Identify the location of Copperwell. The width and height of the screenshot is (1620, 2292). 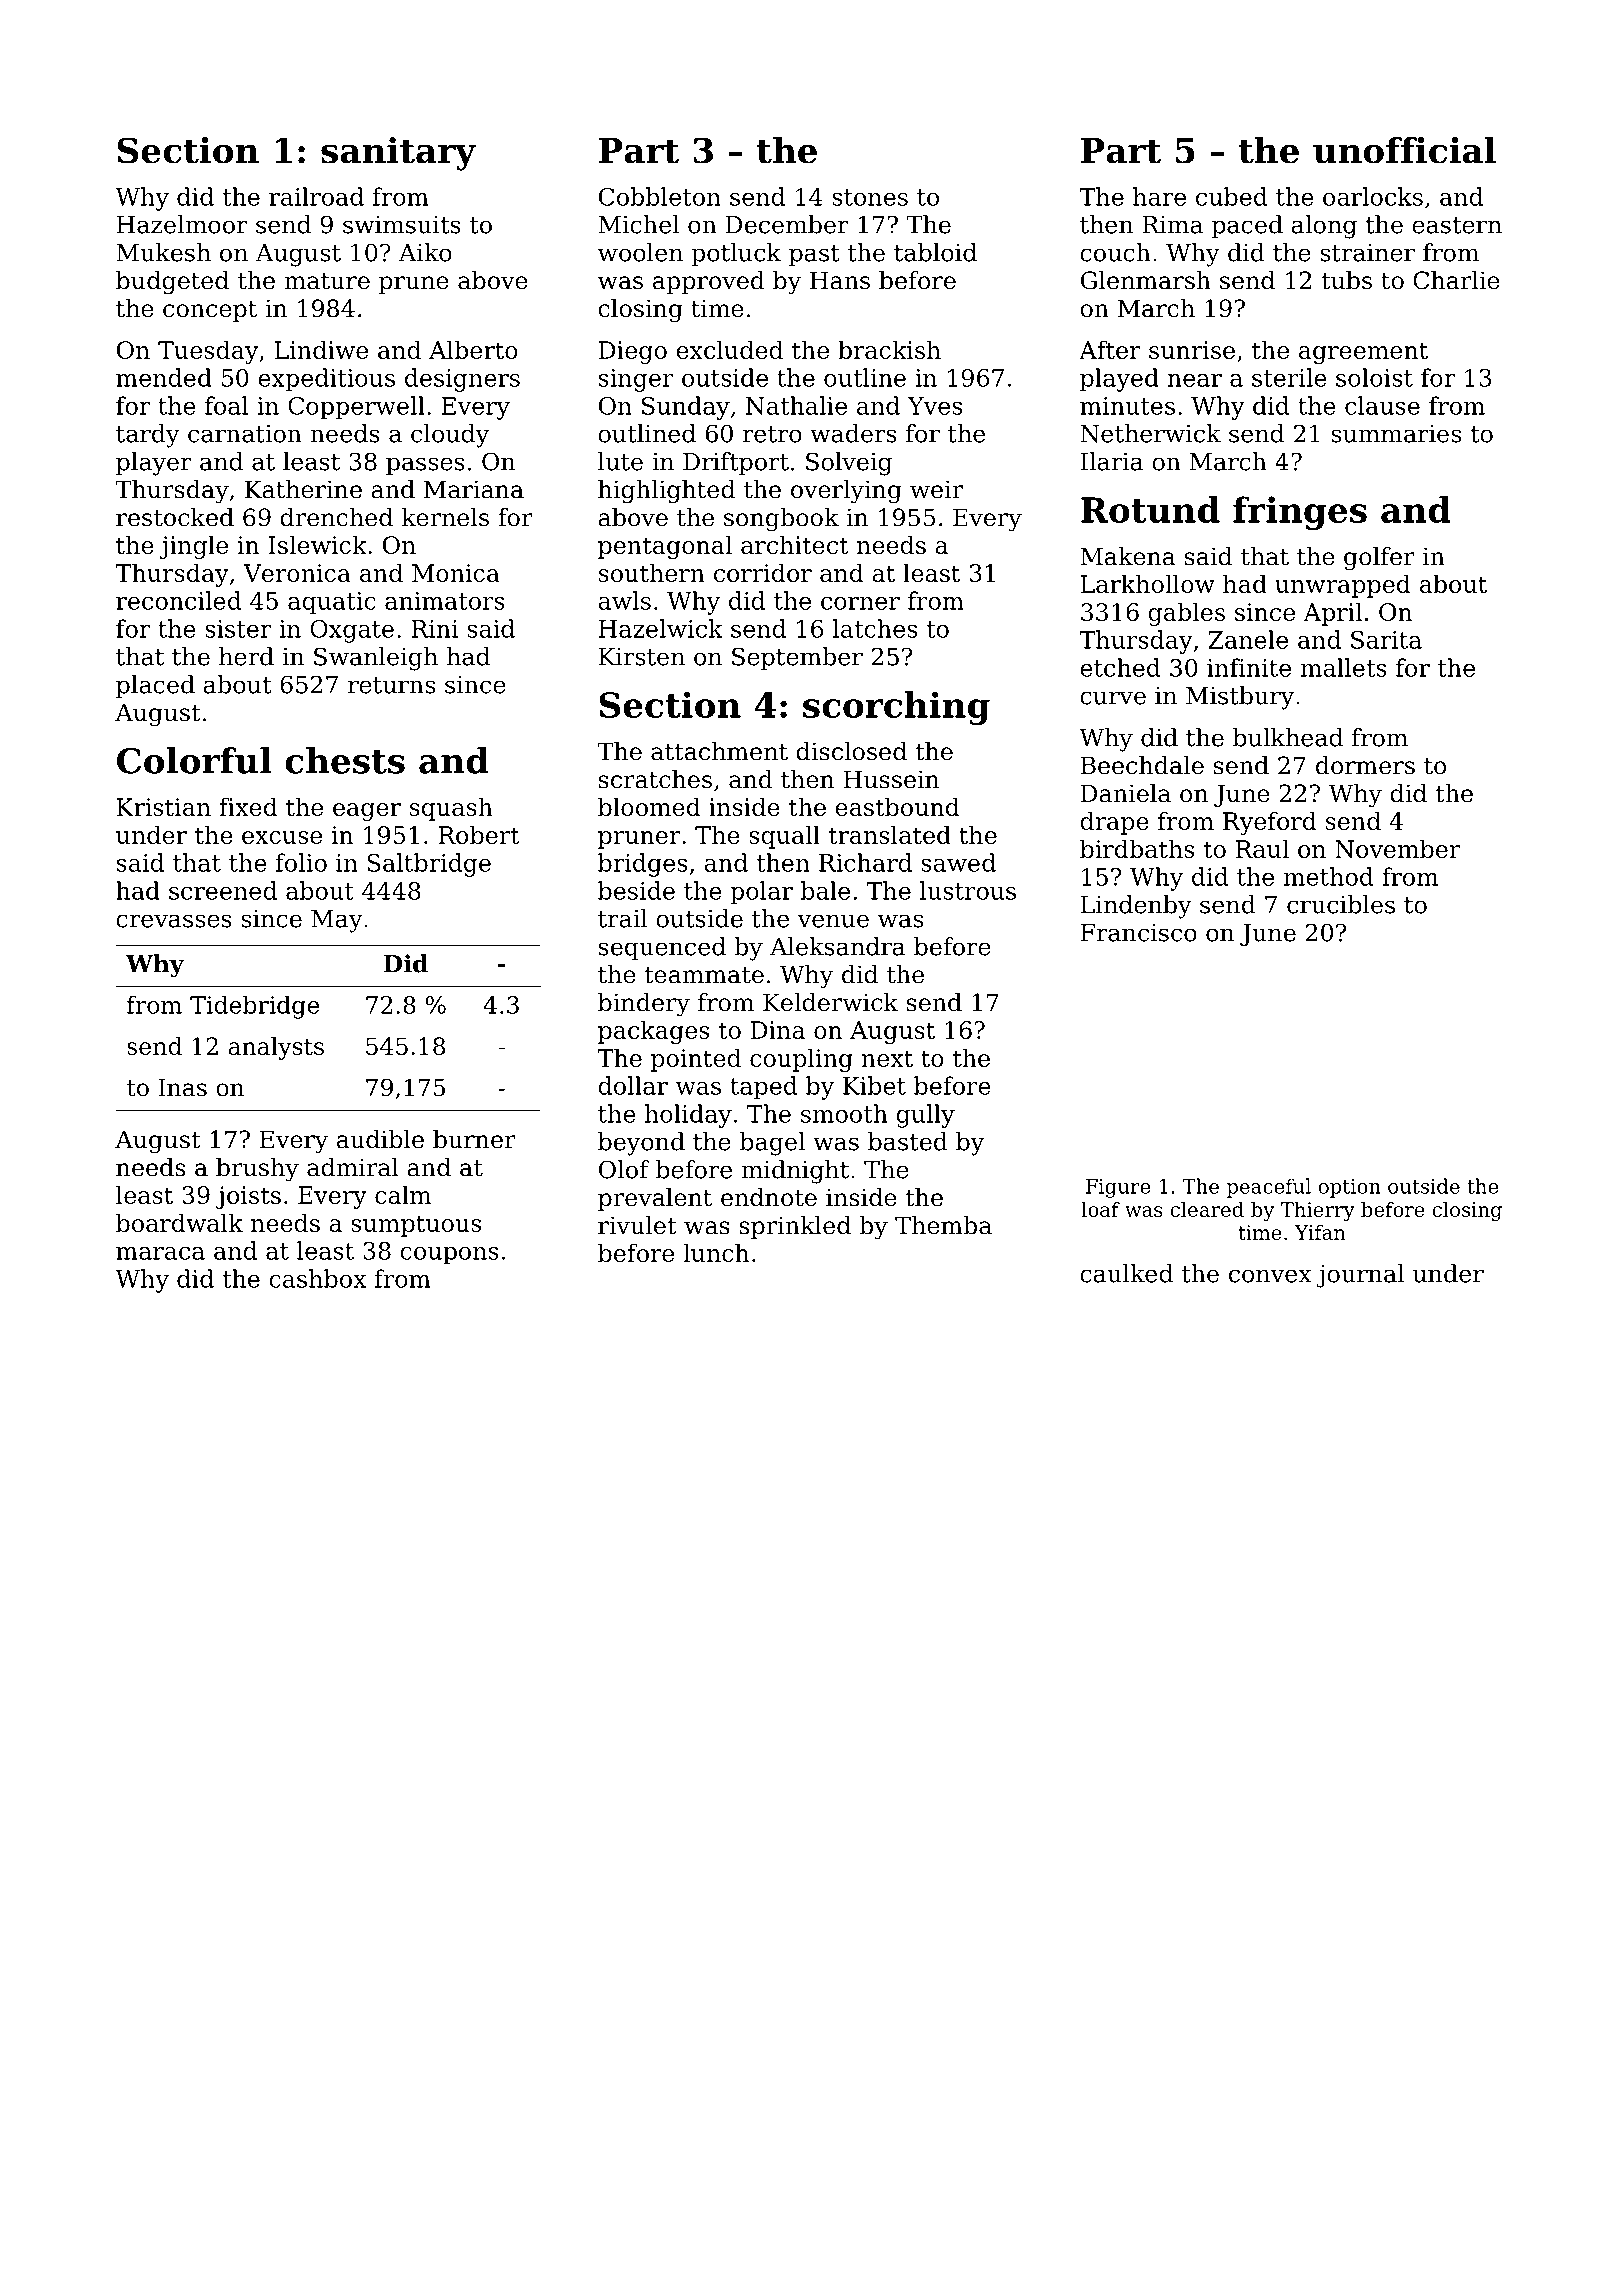
(356, 408).
